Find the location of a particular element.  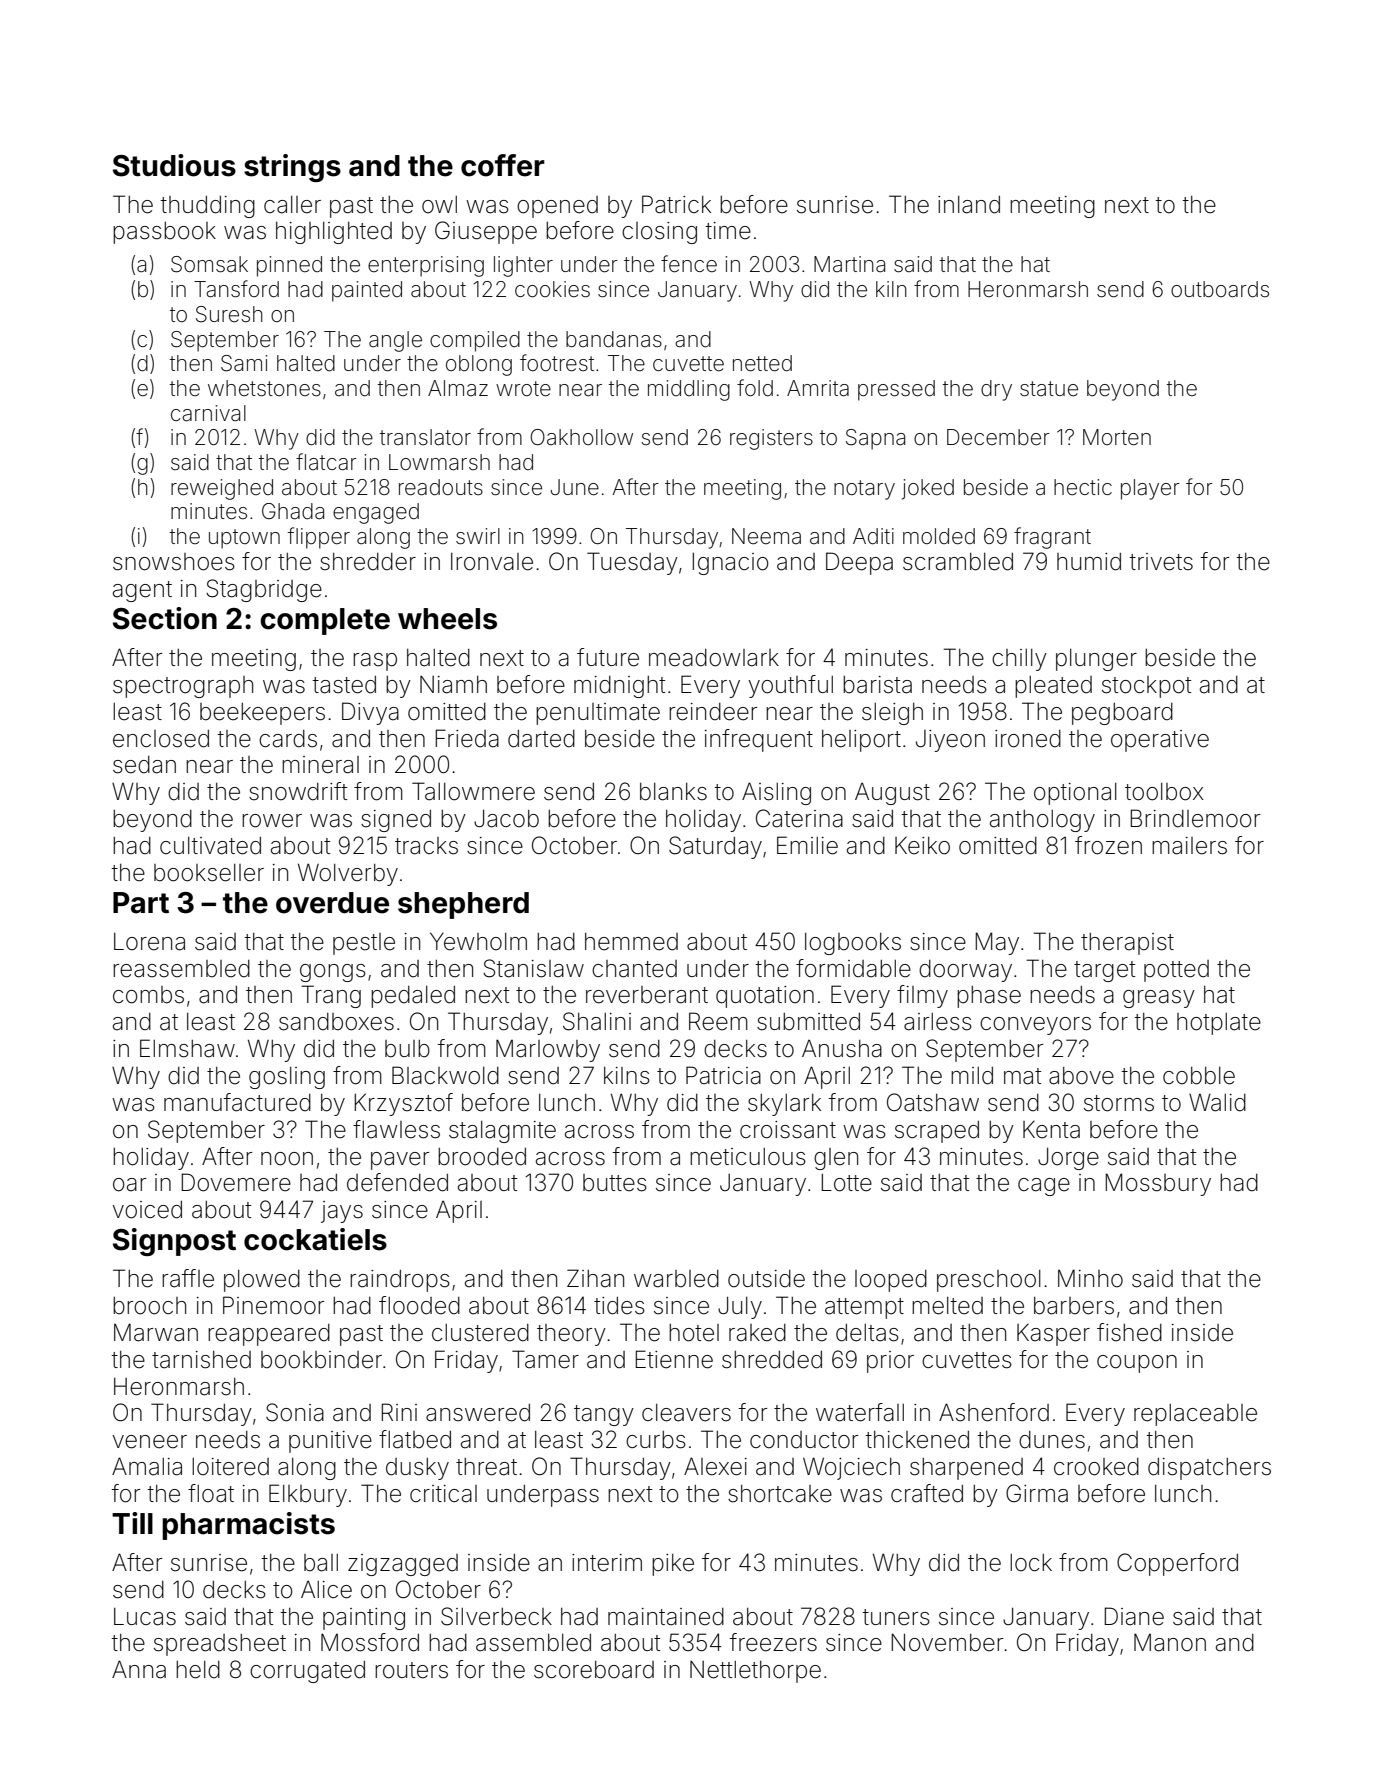

painted is located at coordinates (367, 291).
